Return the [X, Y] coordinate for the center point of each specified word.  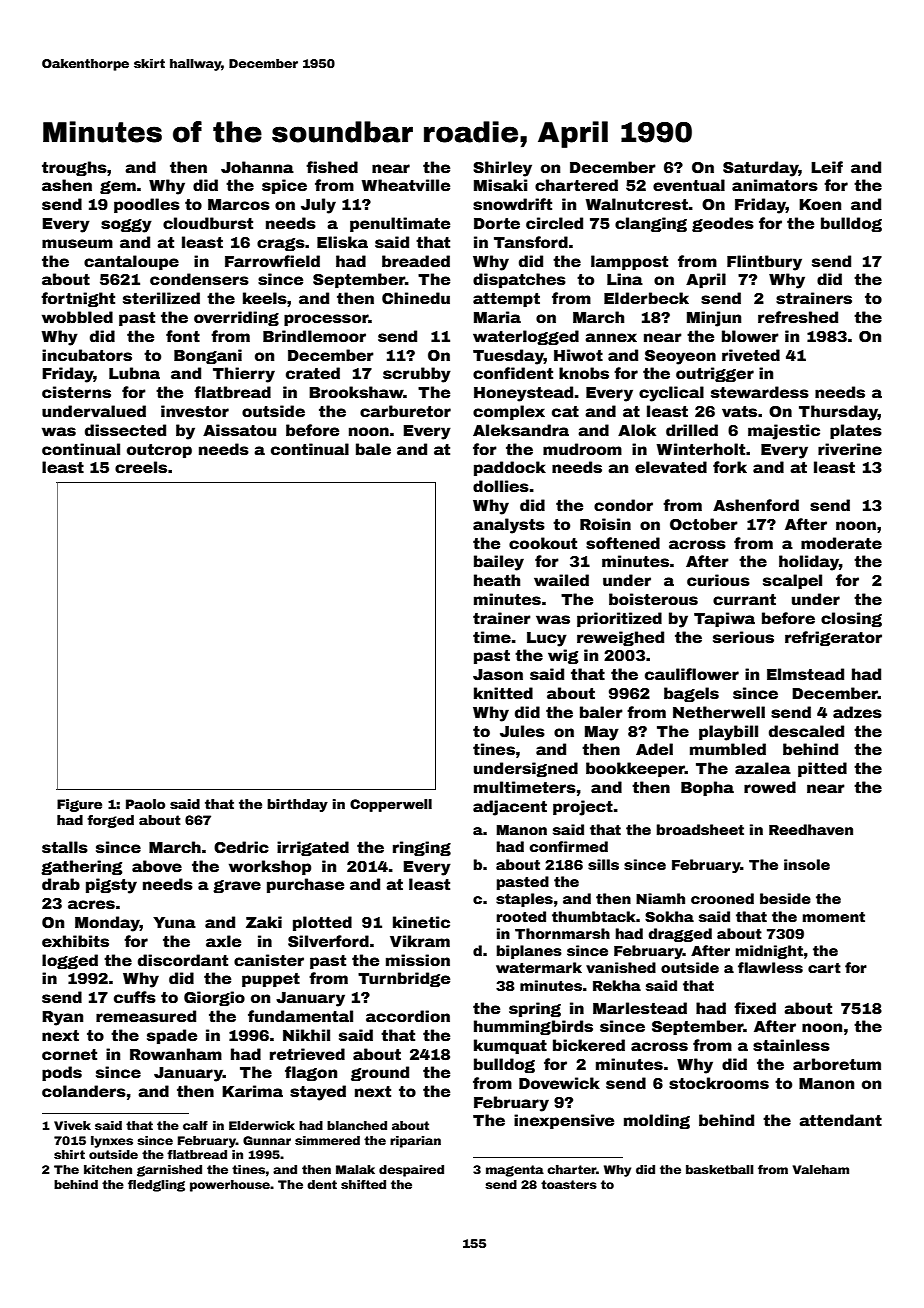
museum [77, 244]
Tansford [531, 242]
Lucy [547, 639]
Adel [654, 749]
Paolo [145, 804]
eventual [689, 185]
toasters [569, 1184]
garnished [169, 1171]
